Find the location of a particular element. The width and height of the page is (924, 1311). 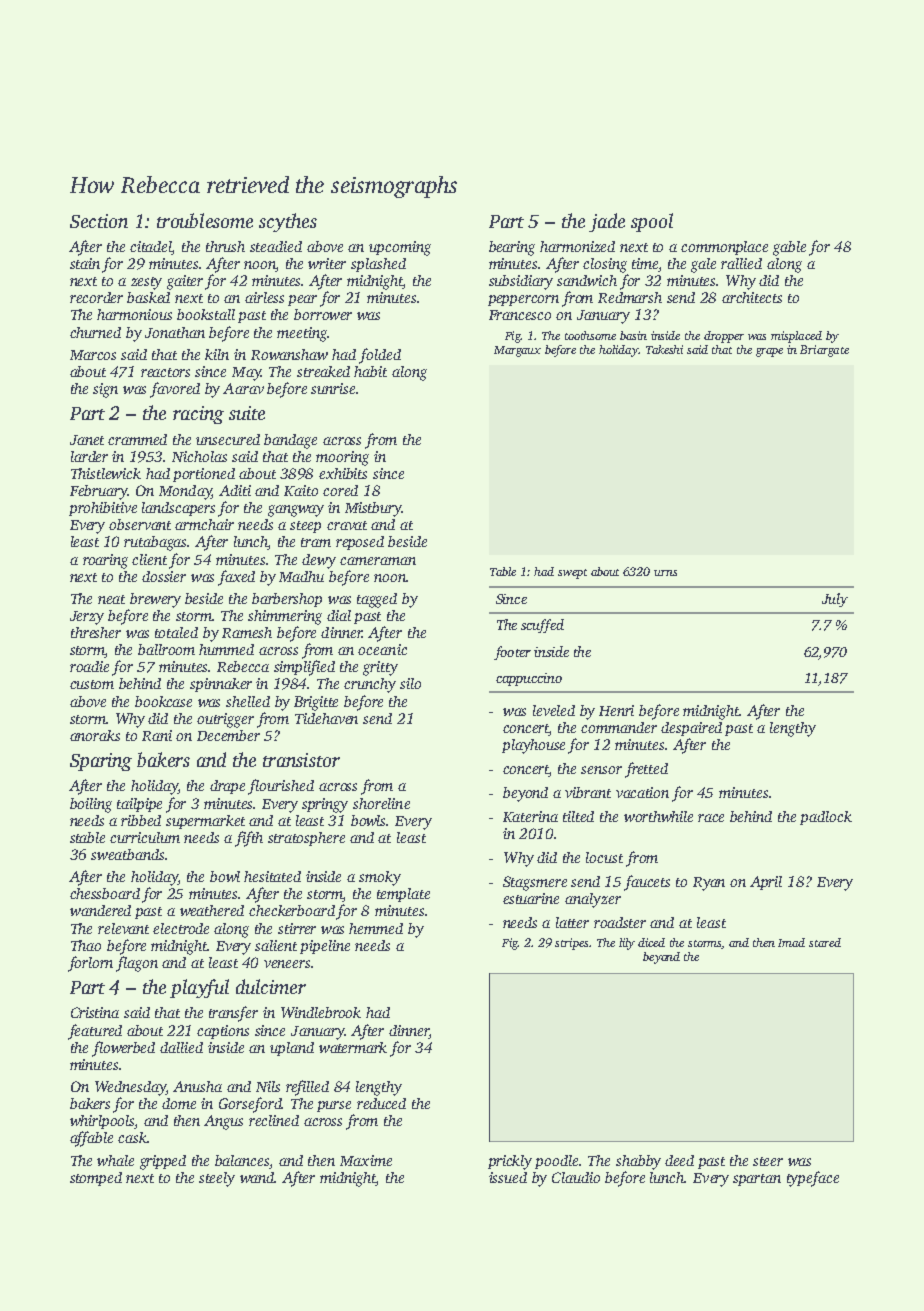

upcoming is located at coordinates (400, 248).
